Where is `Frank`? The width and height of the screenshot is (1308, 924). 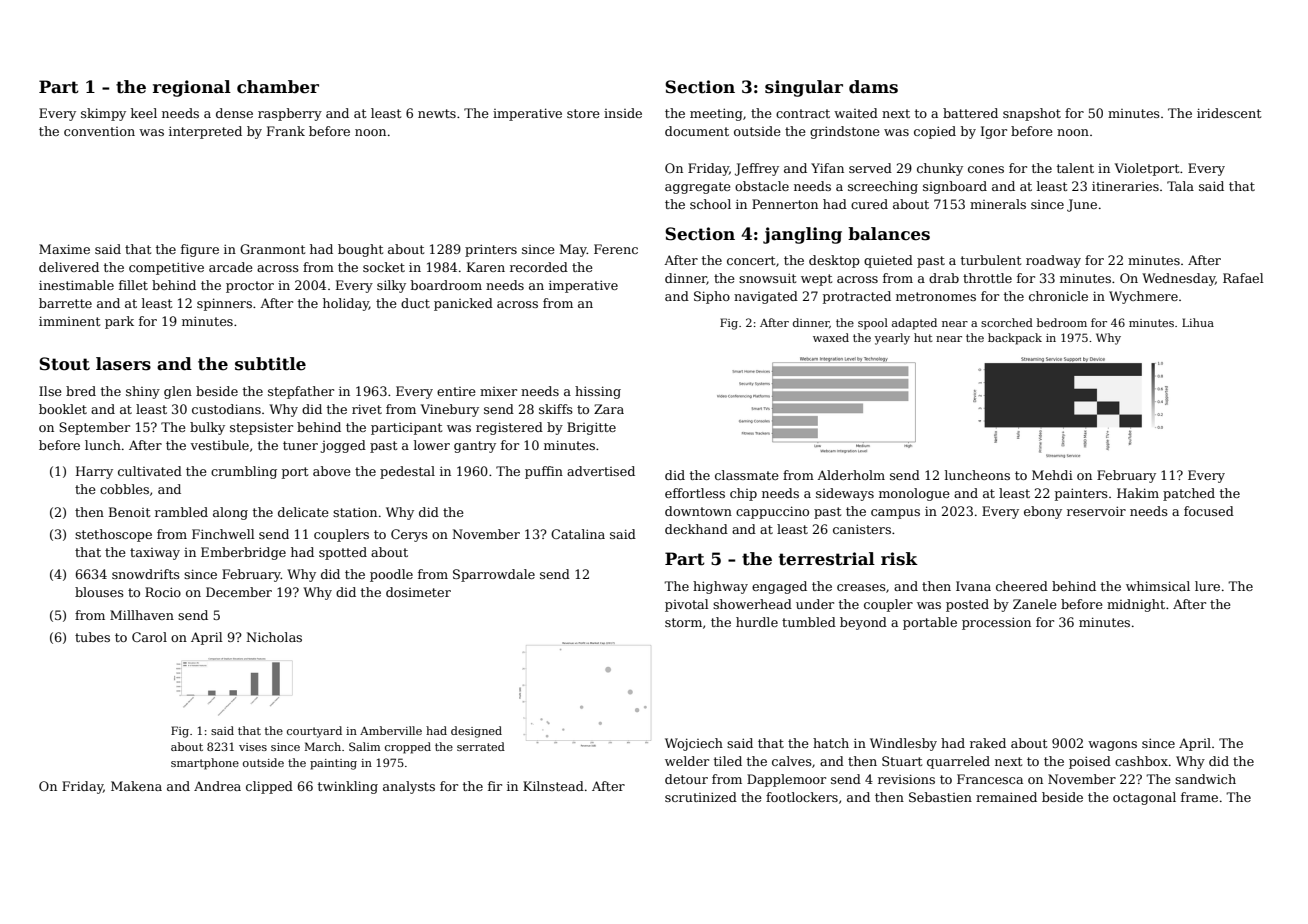 Frank is located at coordinates (286, 131).
